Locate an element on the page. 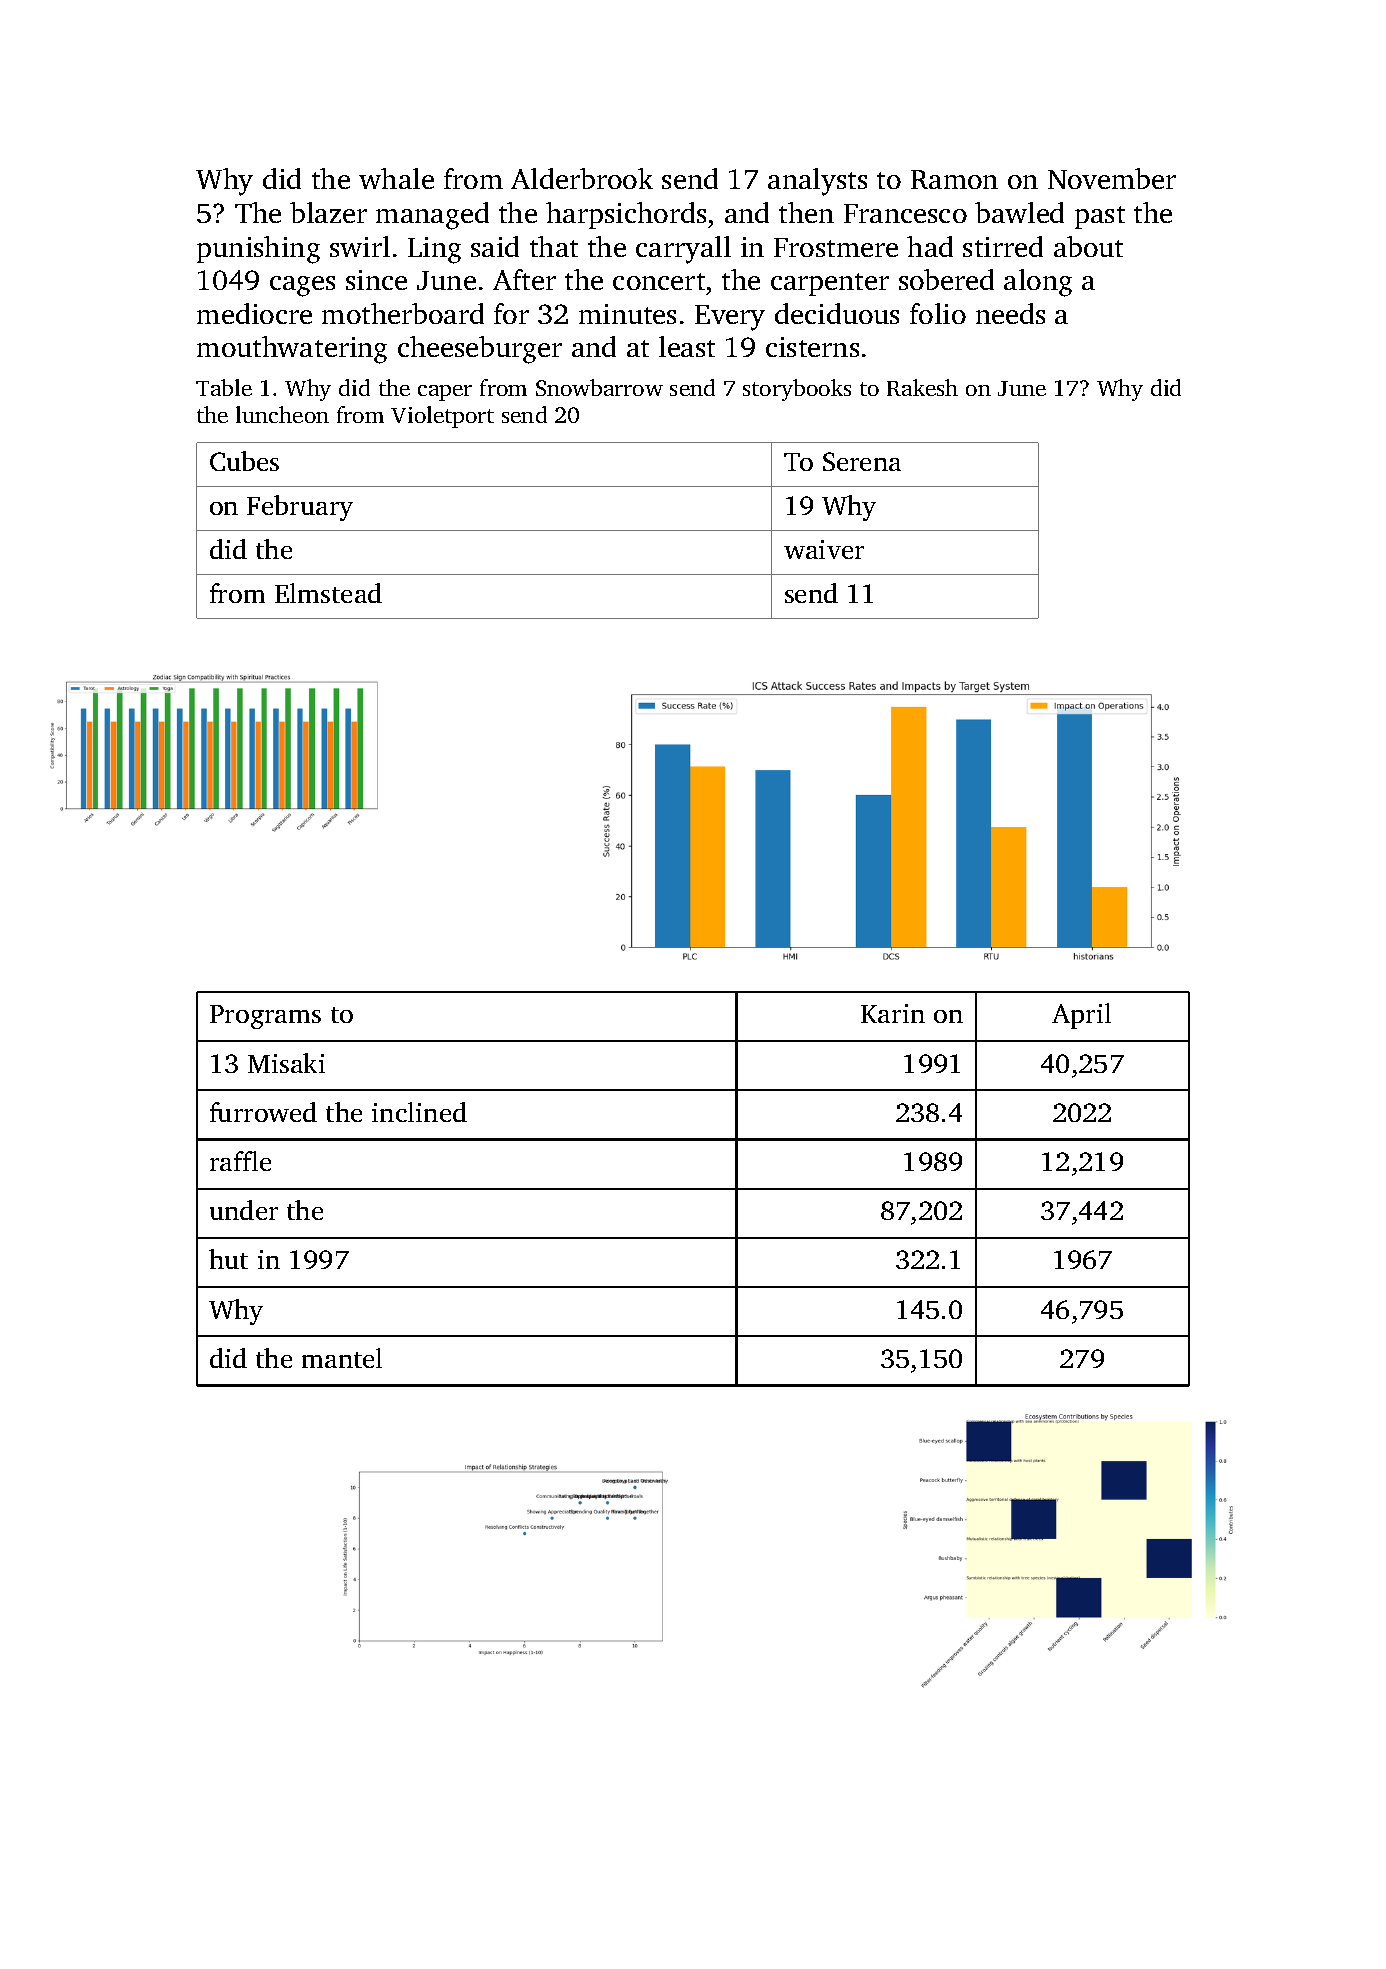 Image resolution: width=1386 pixels, height=1969 pixels. then is located at coordinates (806, 212).
